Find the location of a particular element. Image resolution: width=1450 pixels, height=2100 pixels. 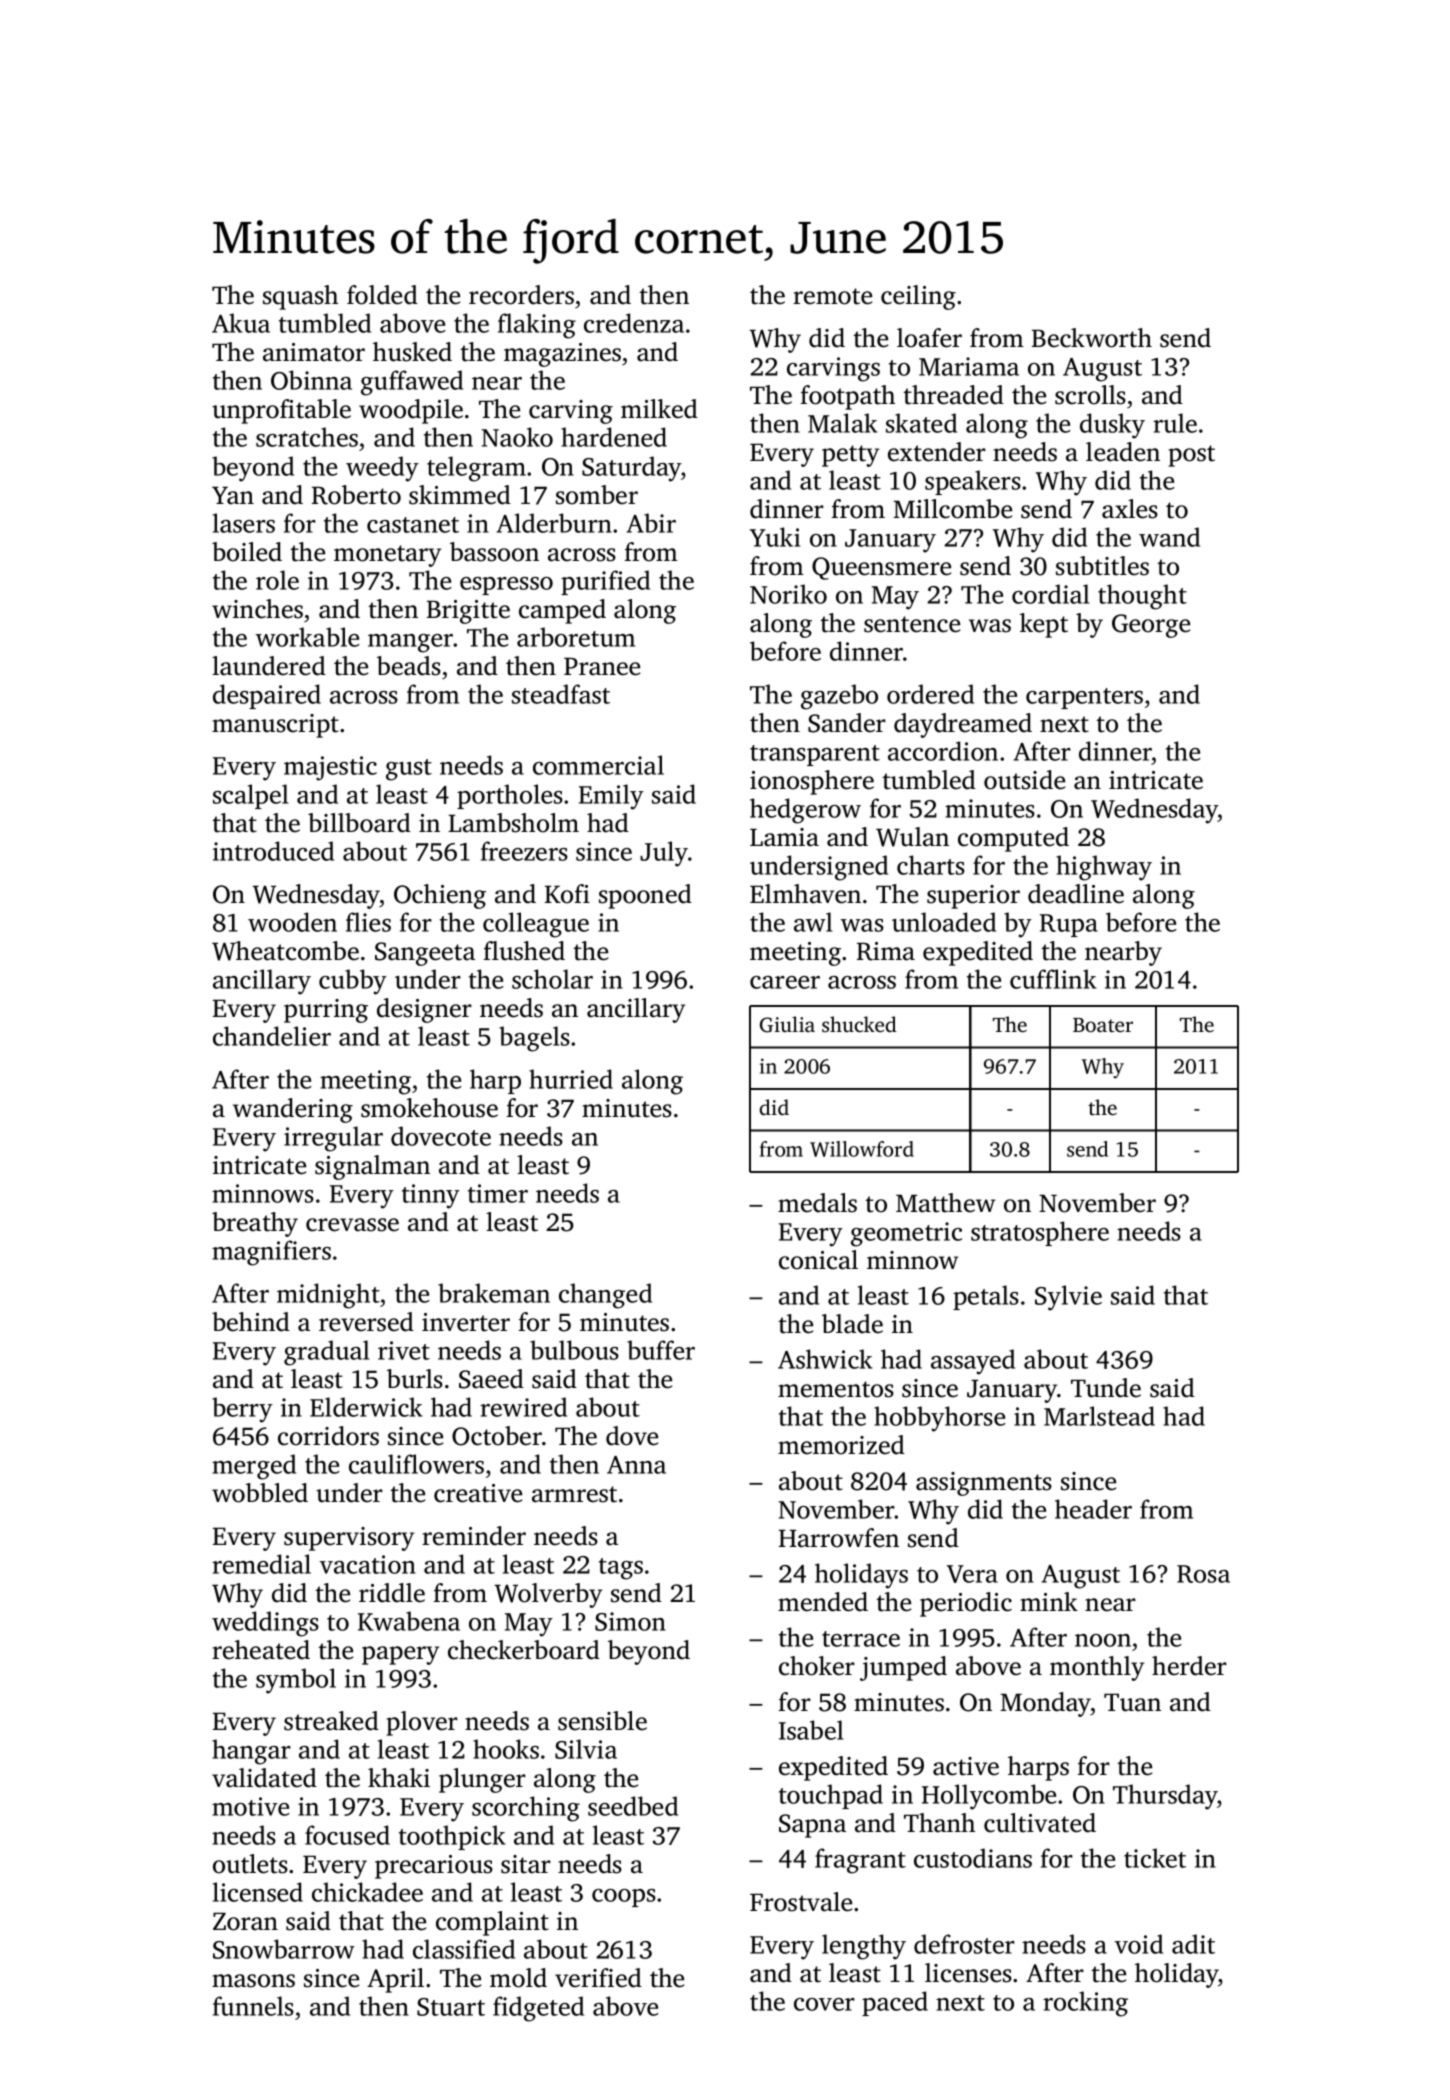

majestic is located at coordinates (330, 768).
